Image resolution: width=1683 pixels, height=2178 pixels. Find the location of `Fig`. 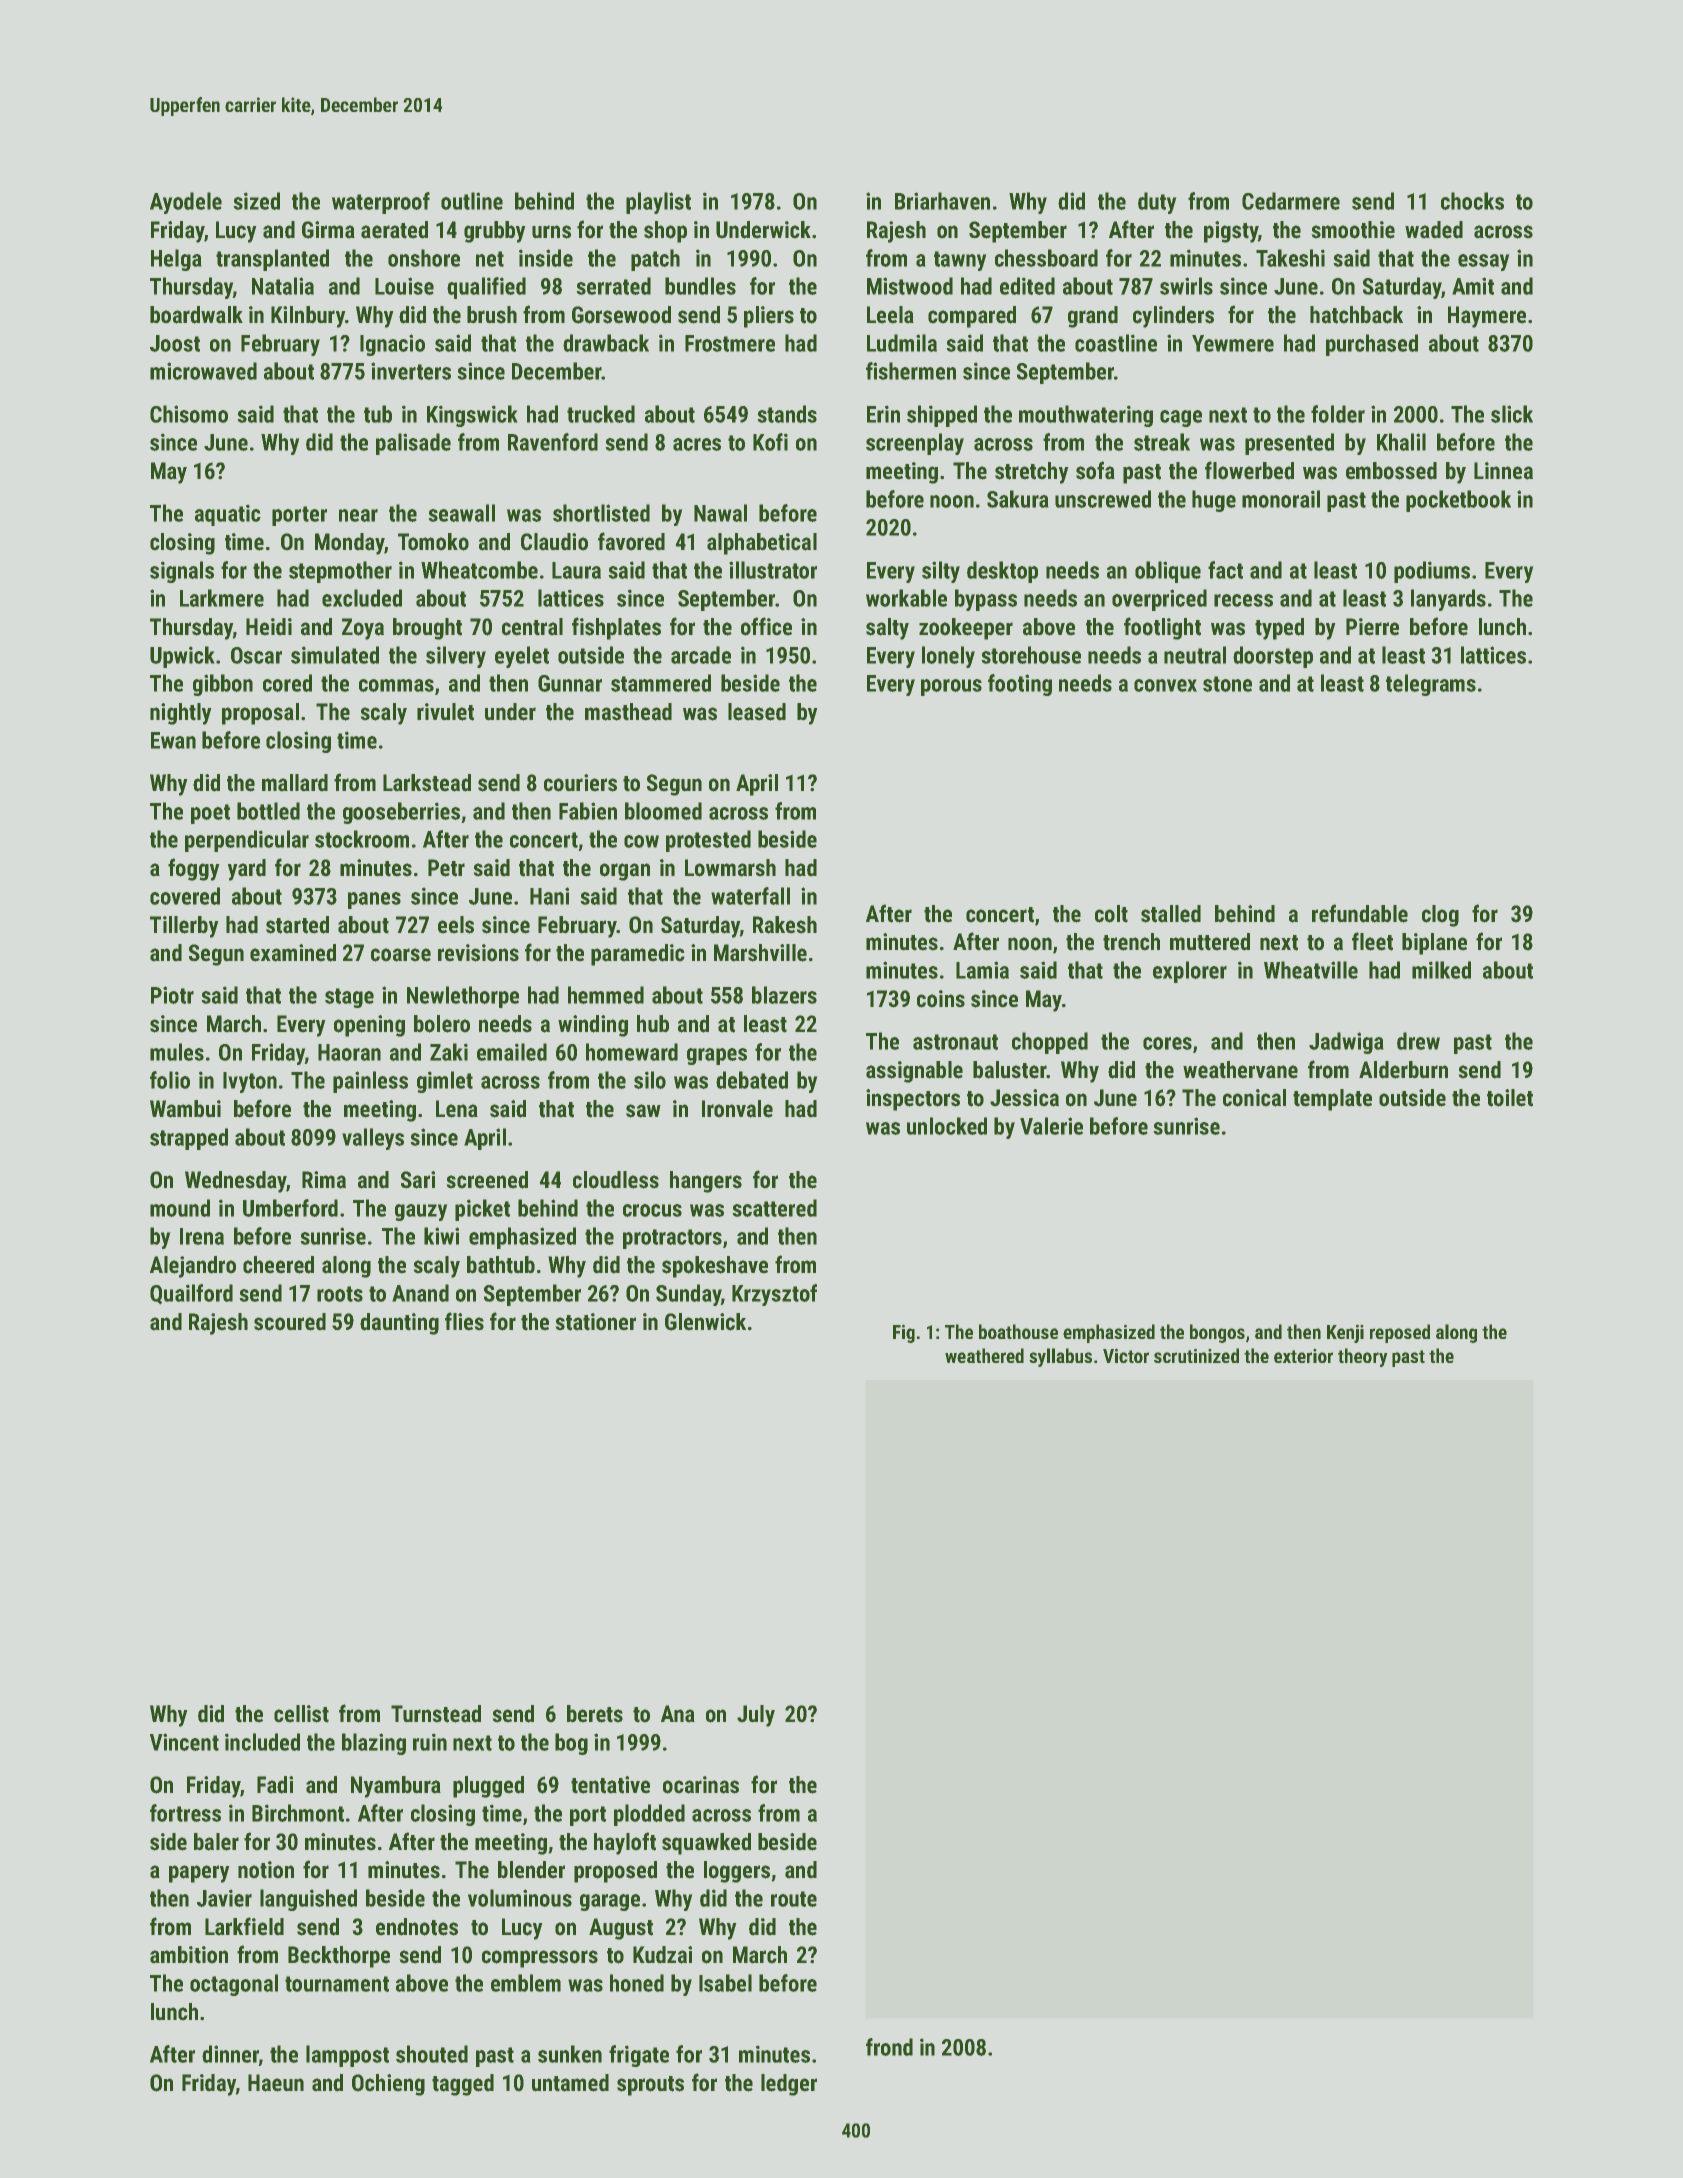

Fig is located at coordinates (904, 1333).
